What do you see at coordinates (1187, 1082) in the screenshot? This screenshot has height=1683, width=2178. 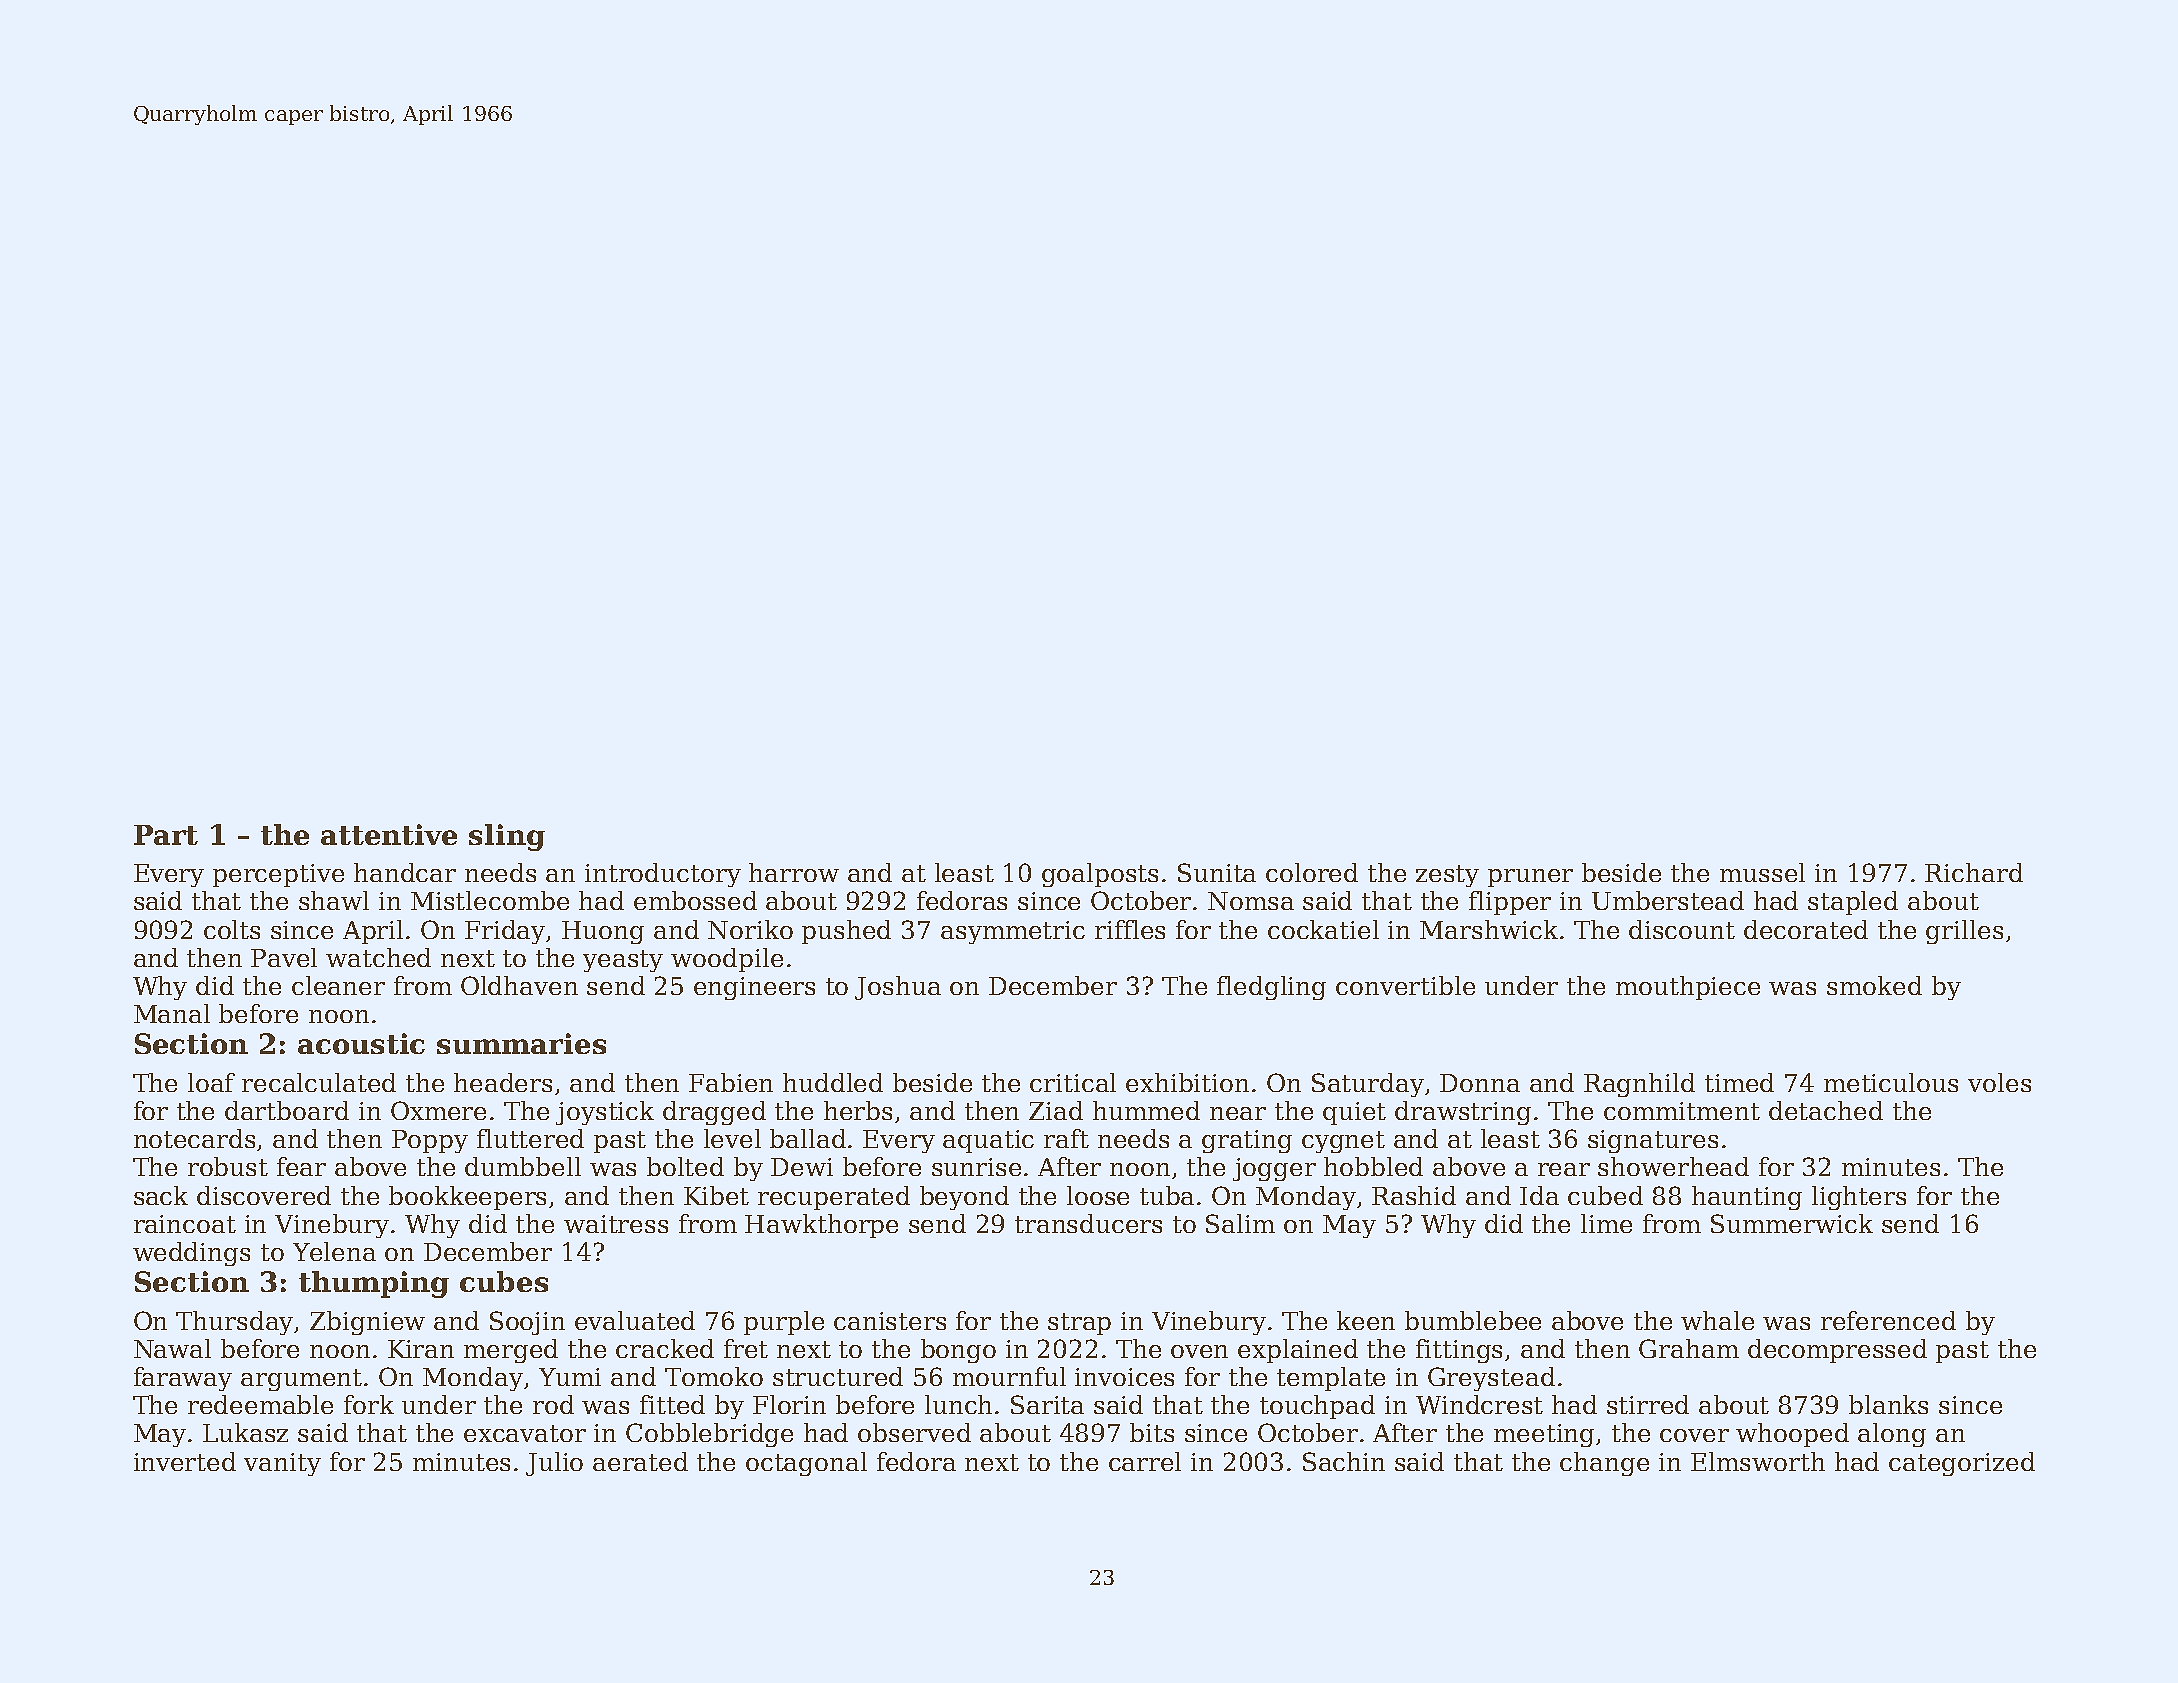 I see `exhibition` at bounding box center [1187, 1082].
